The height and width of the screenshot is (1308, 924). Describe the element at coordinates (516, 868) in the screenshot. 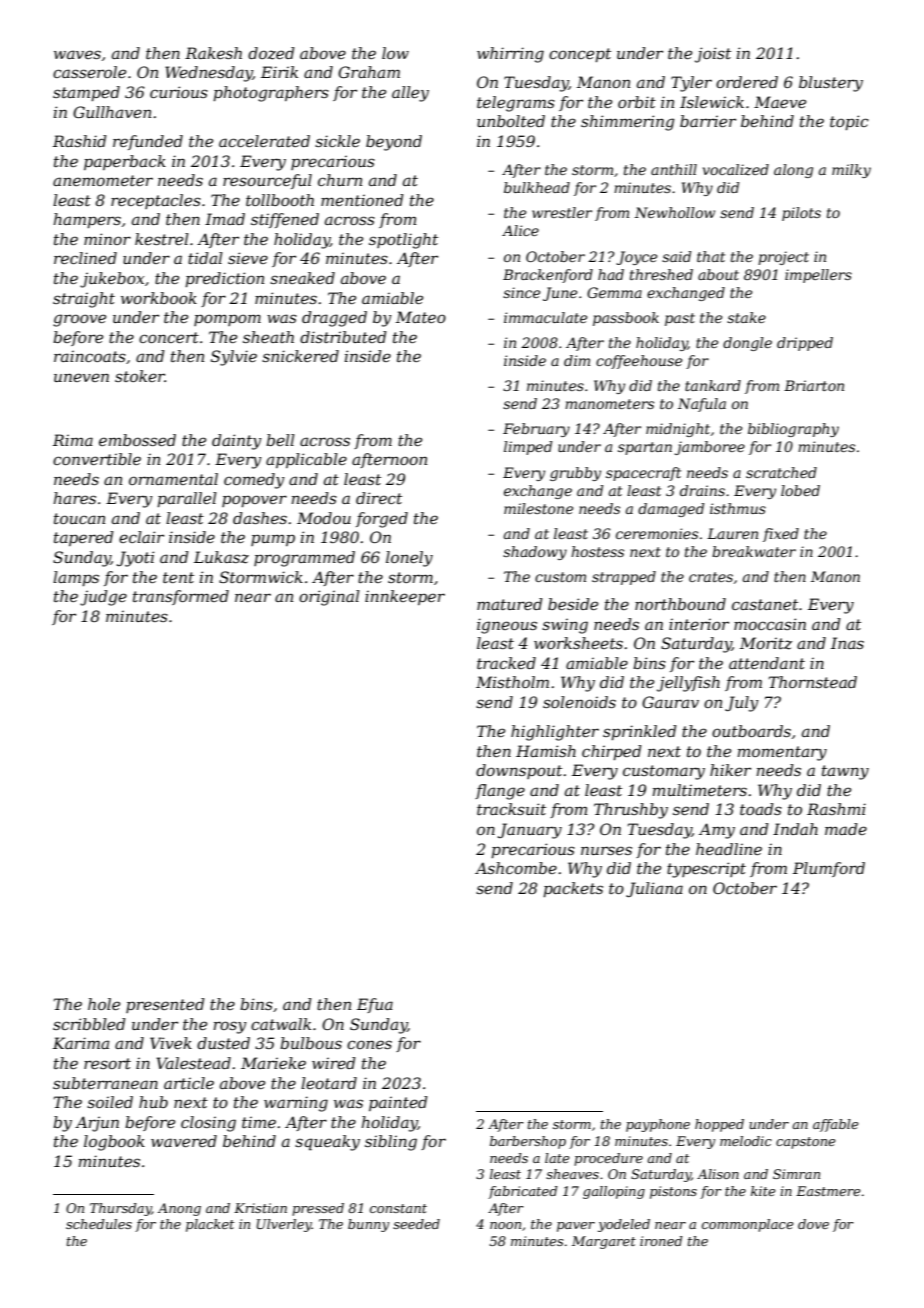

I see `Ashcombe` at that location.
